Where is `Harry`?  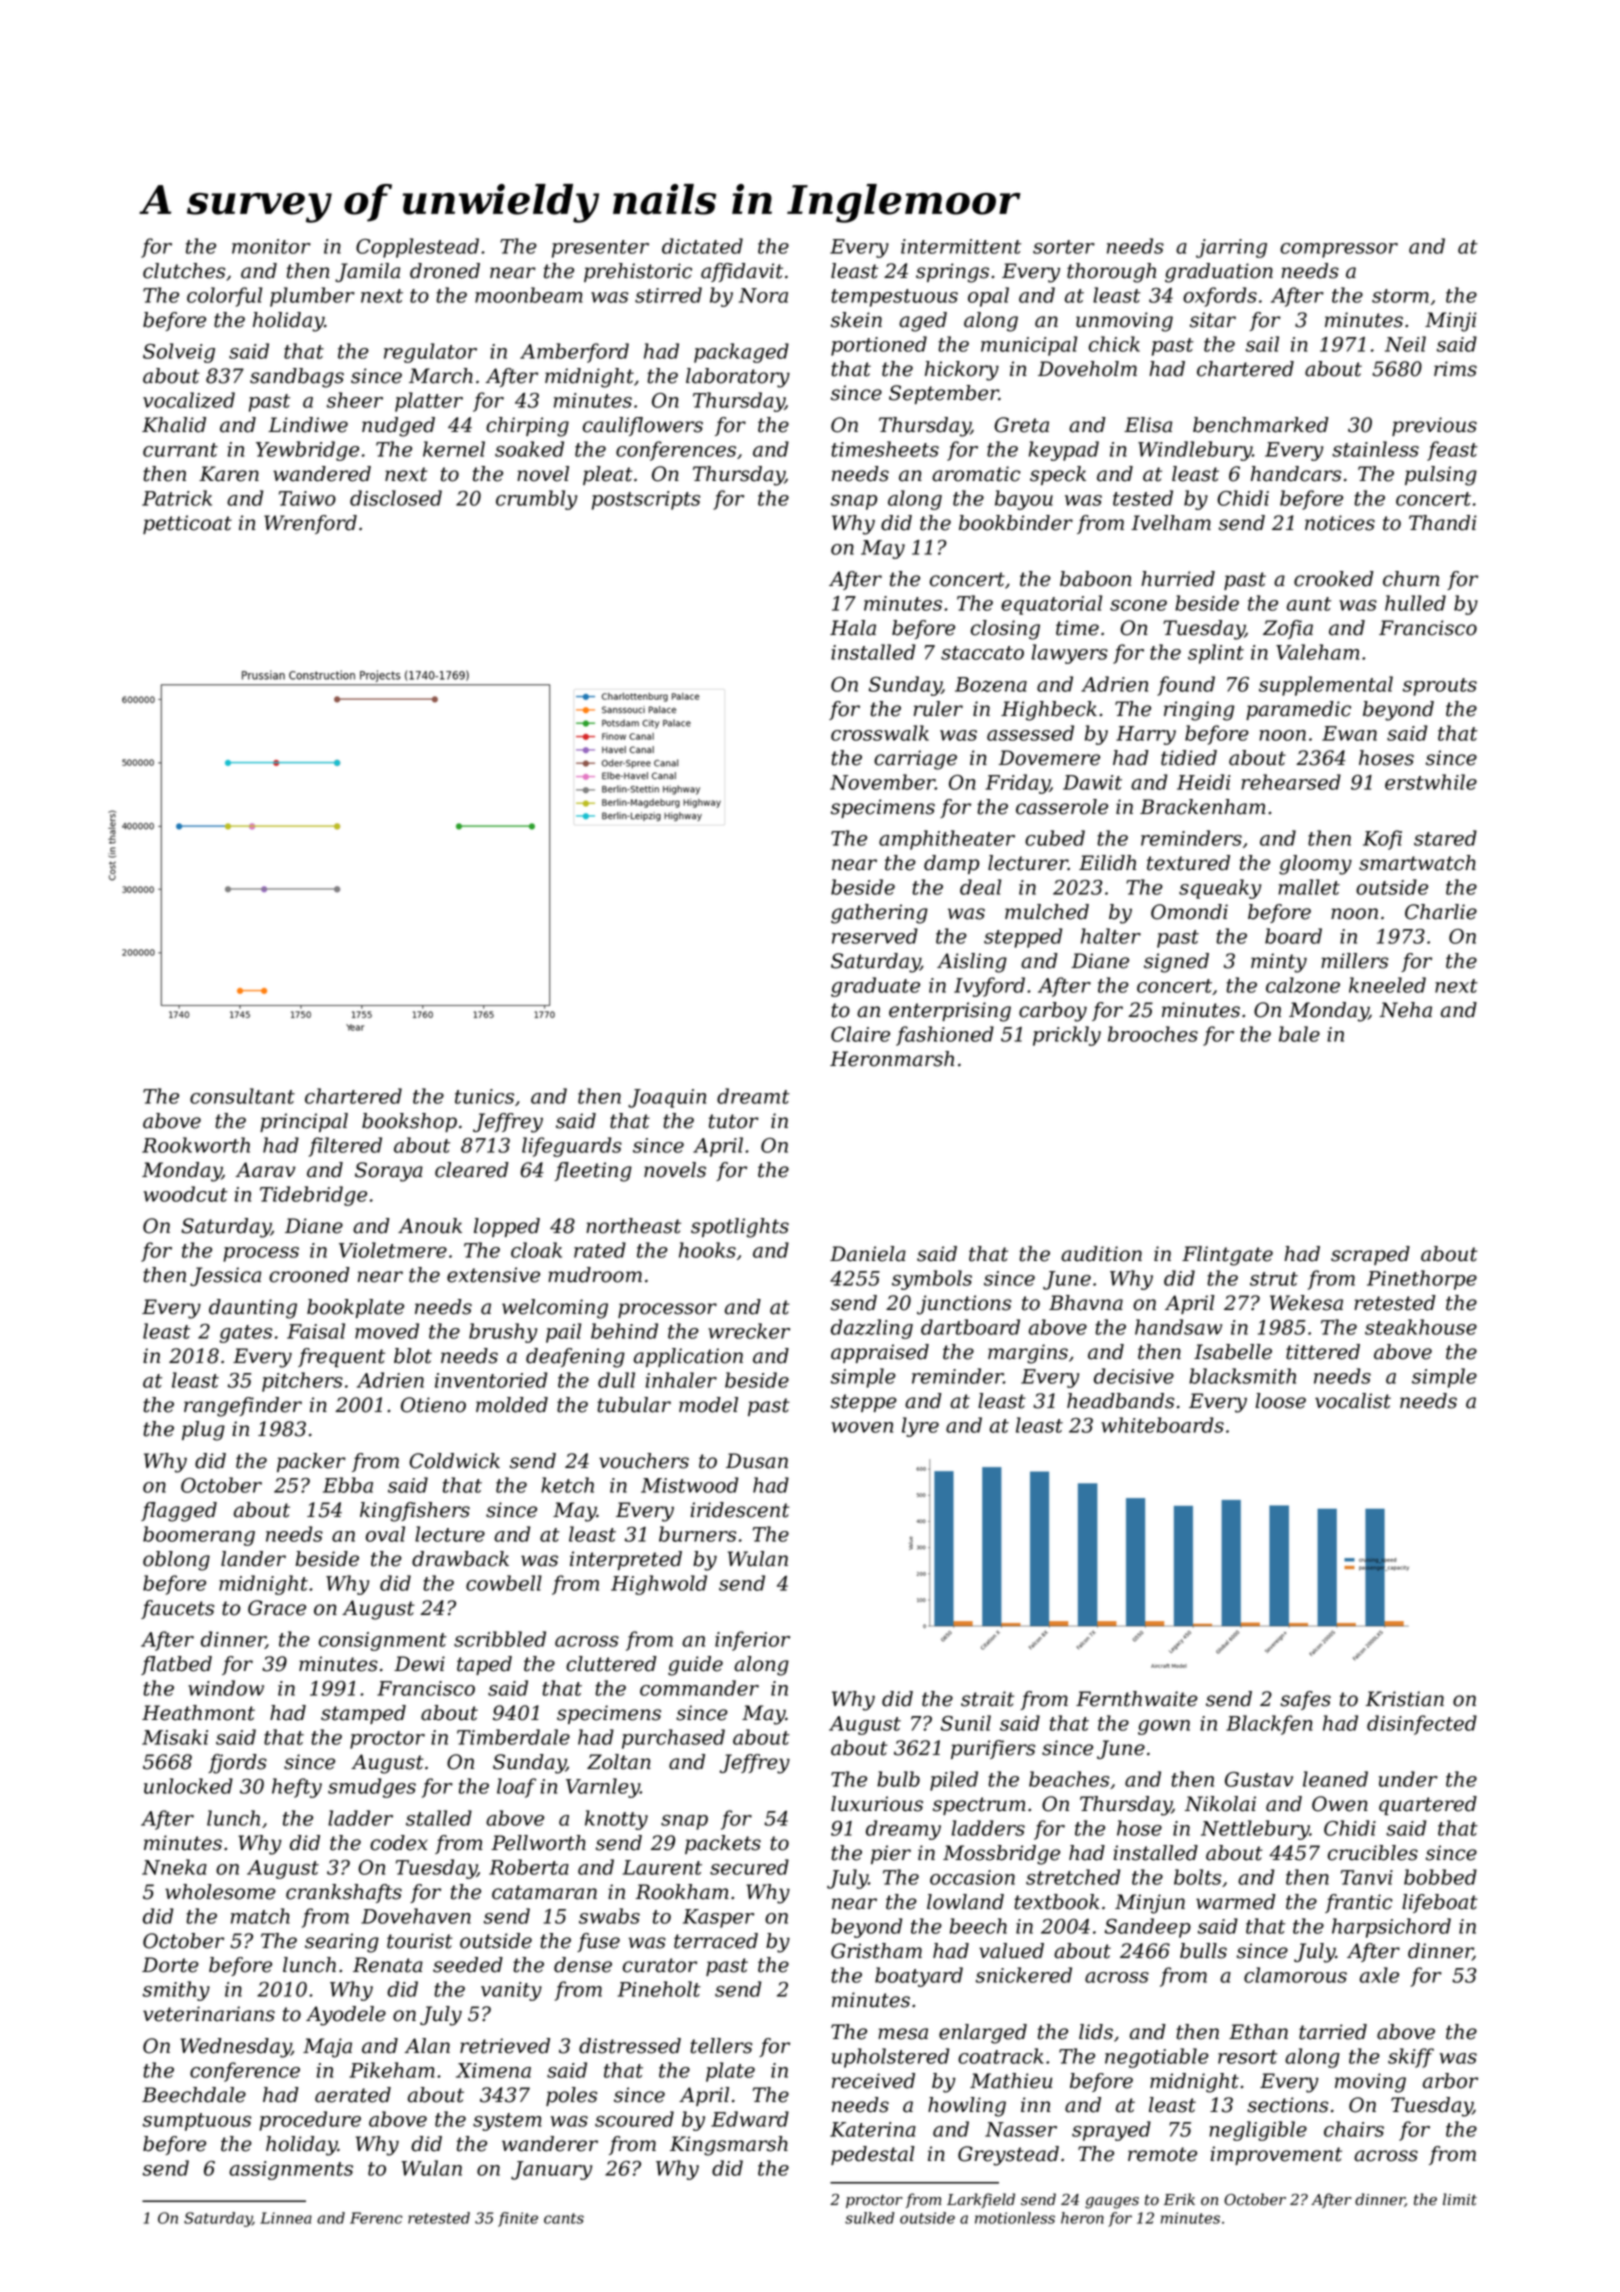 Harry is located at coordinates (1146, 735).
